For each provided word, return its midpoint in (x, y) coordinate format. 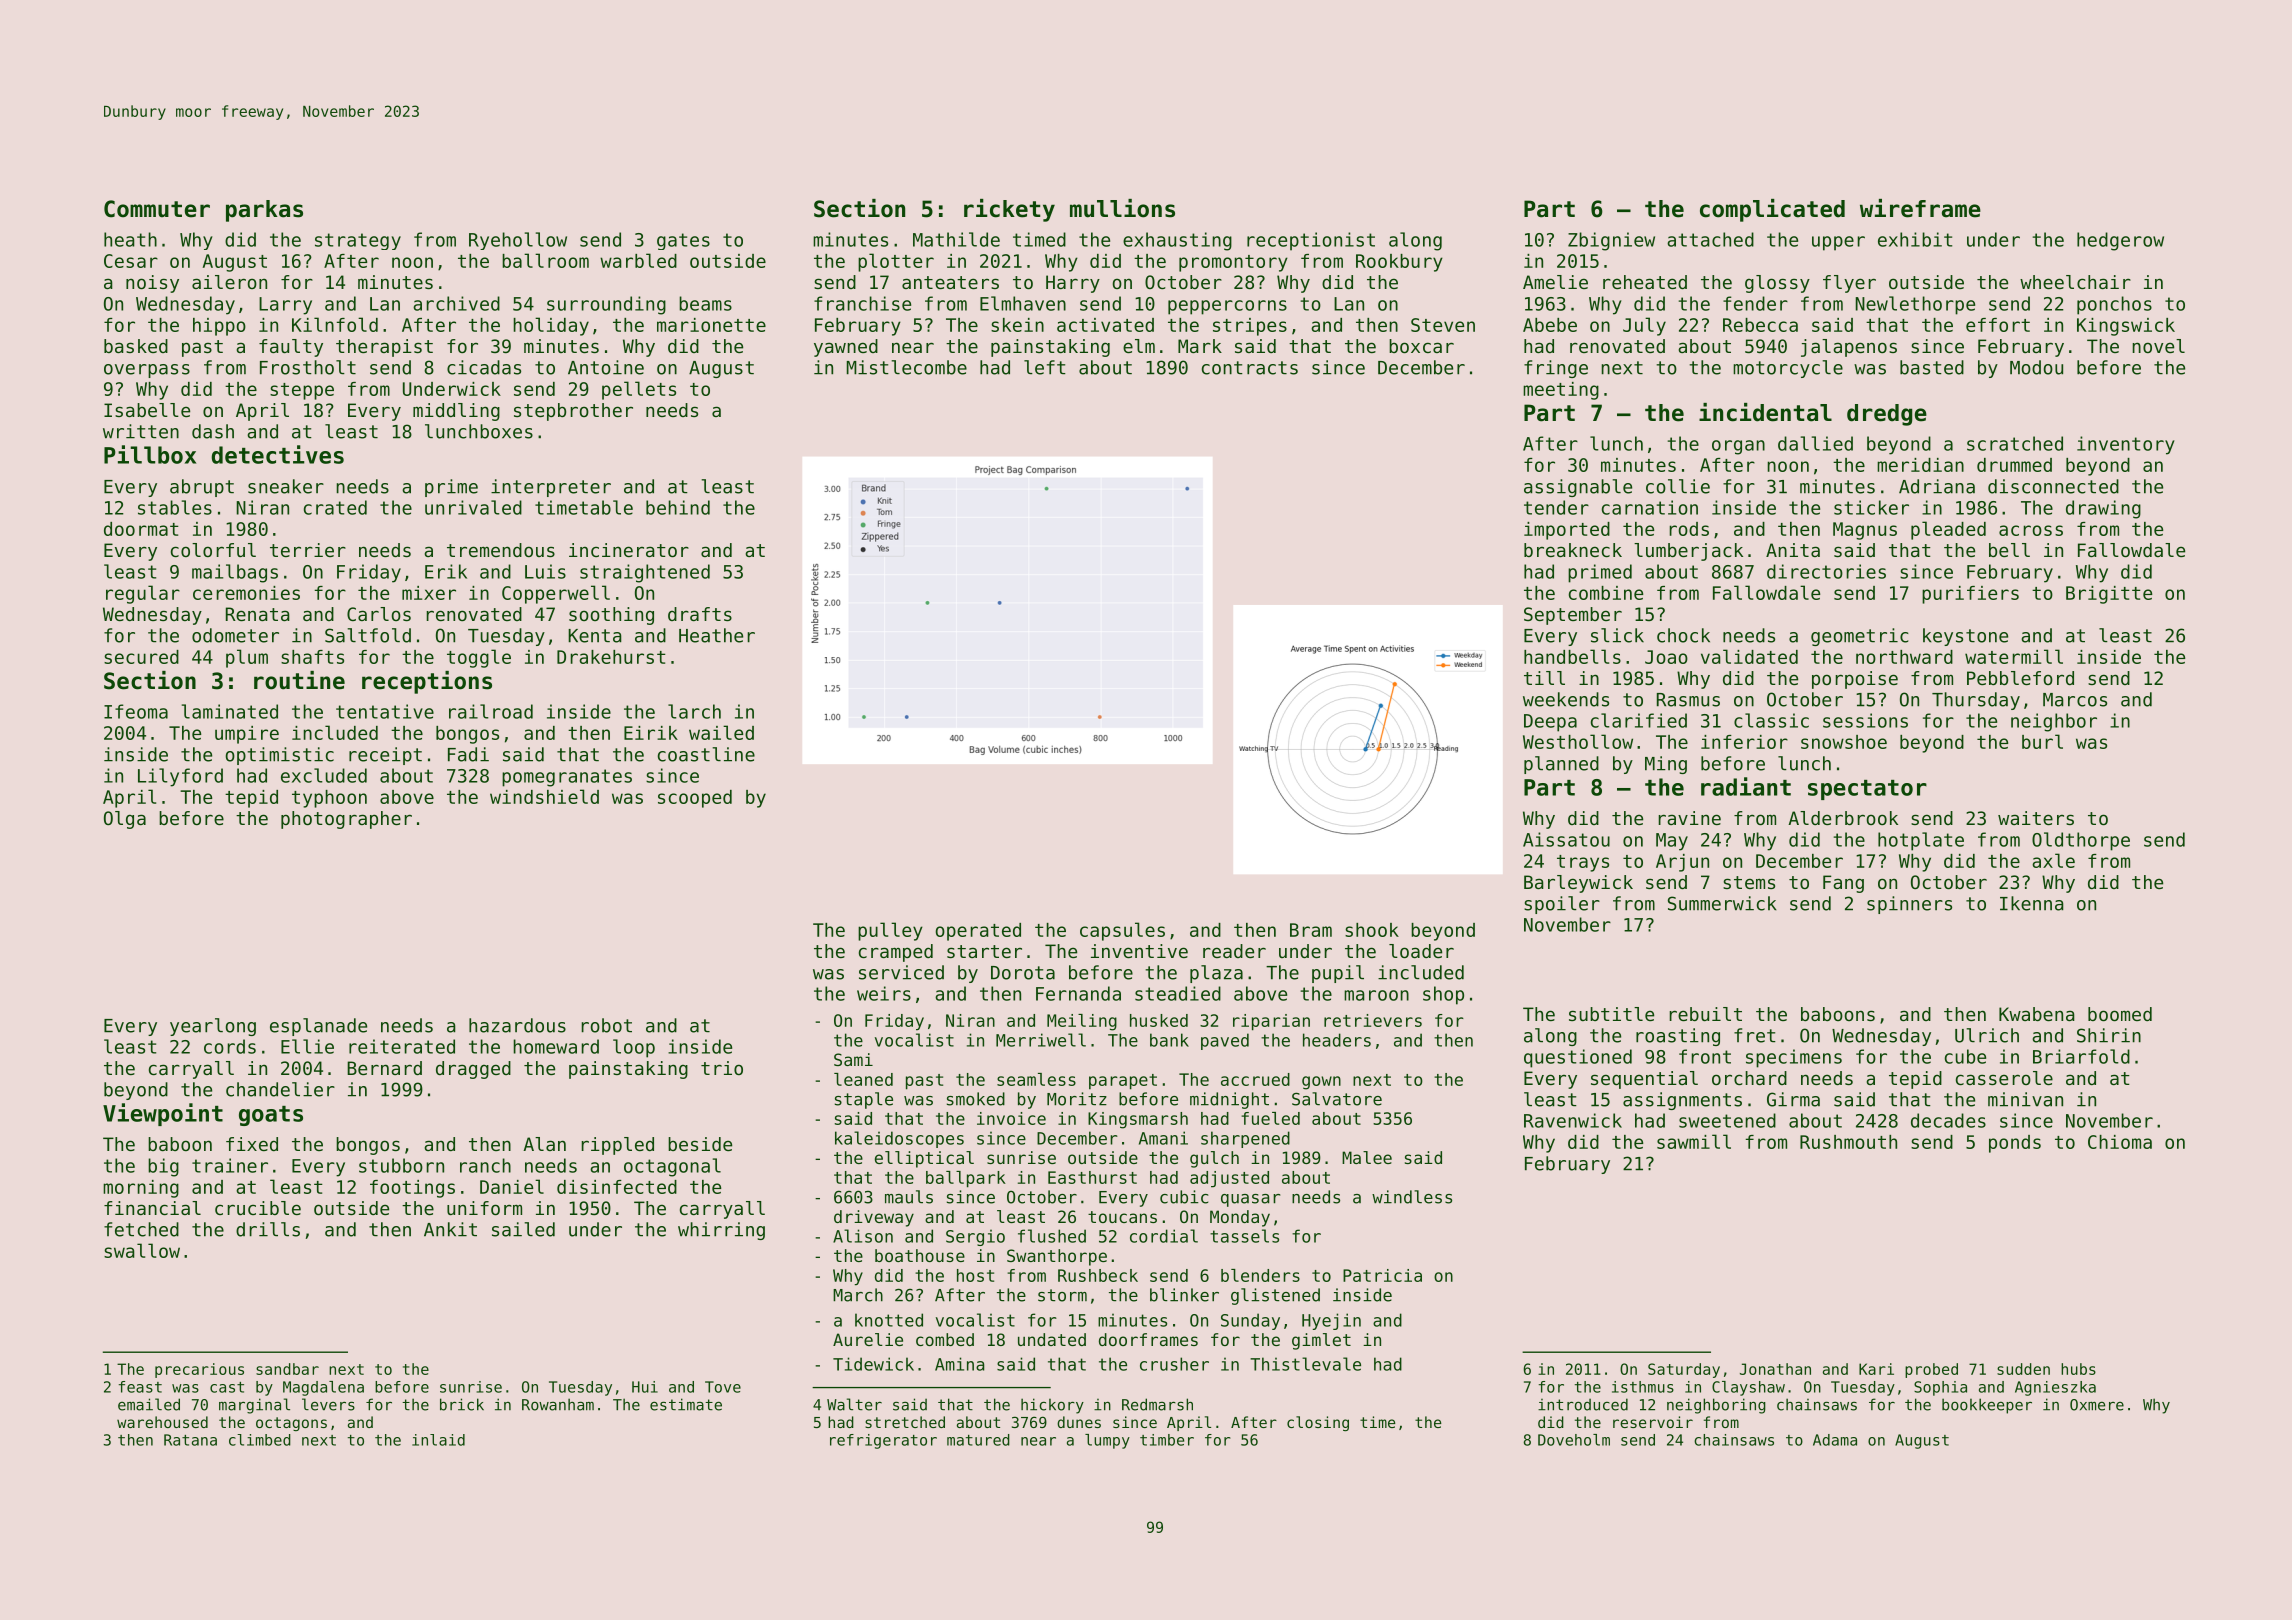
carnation (1650, 507)
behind (678, 507)
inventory (2126, 445)
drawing (2103, 509)
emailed (149, 1404)
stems (1749, 882)
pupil (1338, 974)
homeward (556, 1046)
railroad (491, 711)
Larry (285, 306)
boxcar (1421, 346)
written (141, 431)
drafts (700, 614)
